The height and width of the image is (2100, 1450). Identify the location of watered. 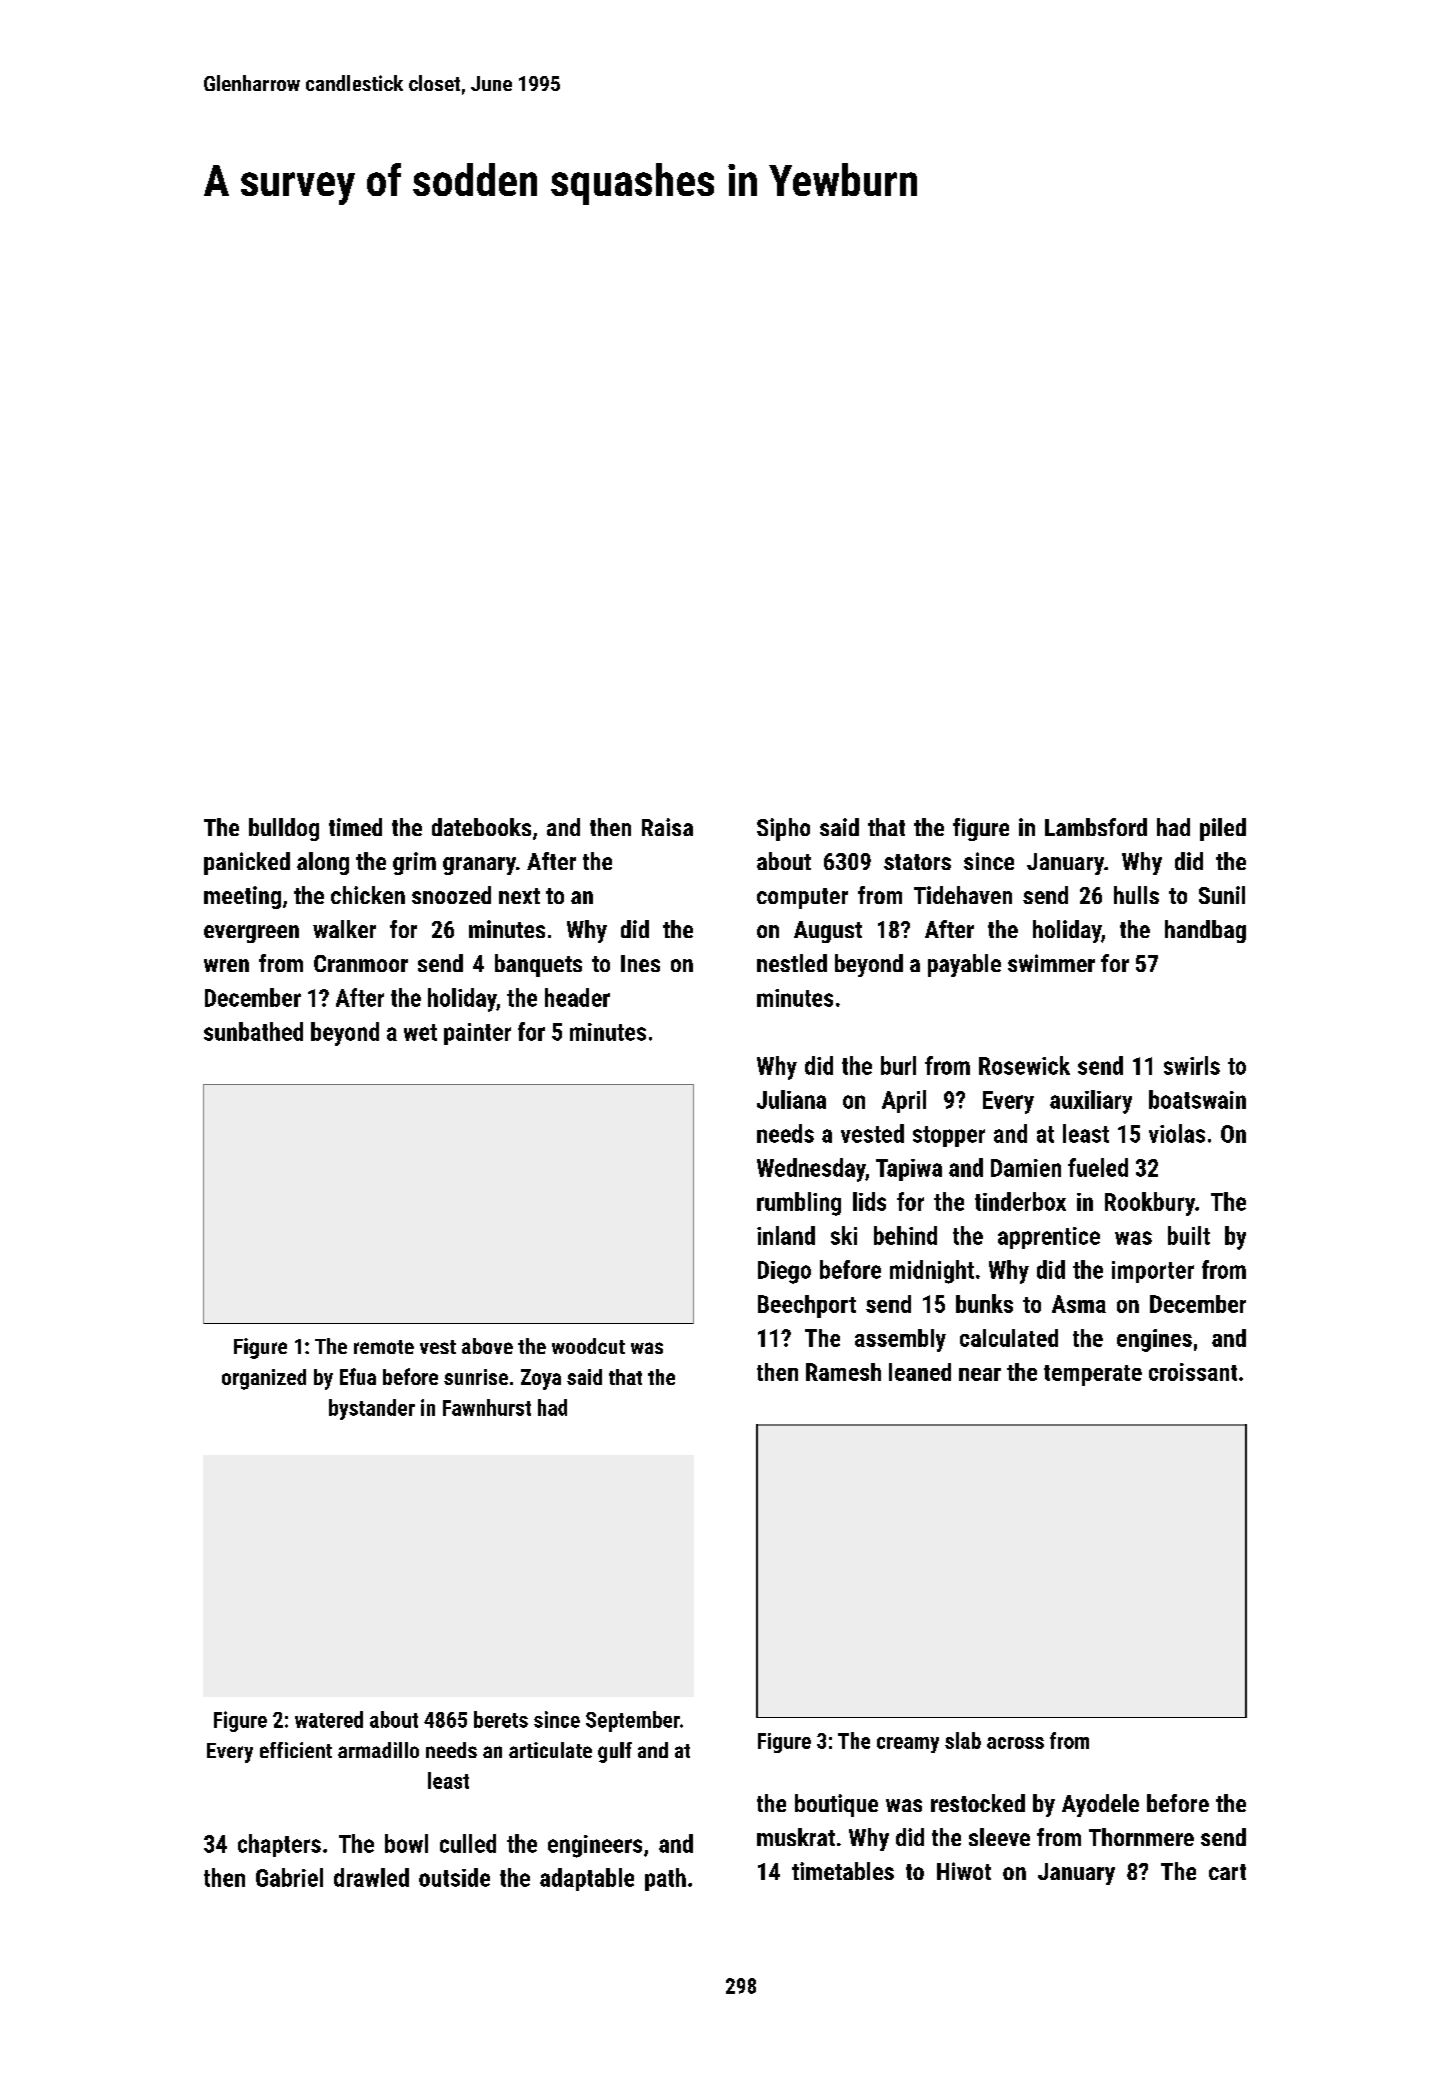
(329, 1719).
